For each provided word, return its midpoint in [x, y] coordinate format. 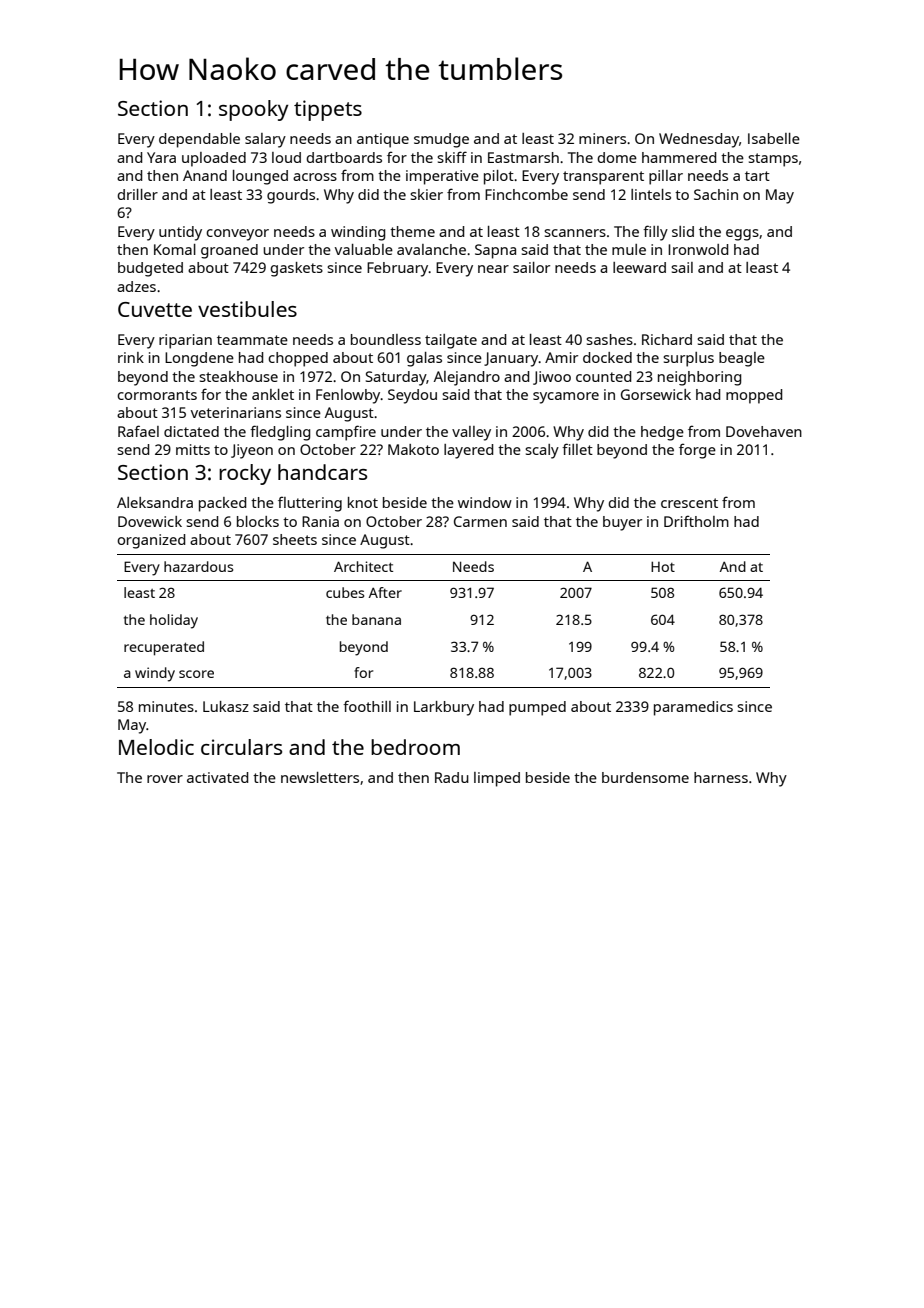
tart [757, 176]
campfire [346, 433]
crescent [689, 503]
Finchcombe [526, 194]
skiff [452, 157]
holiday [174, 621]
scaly [542, 451]
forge [697, 451]
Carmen [480, 521]
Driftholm [696, 521]
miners [602, 138]
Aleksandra [155, 502]
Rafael [138, 431]
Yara [161, 157]
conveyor [237, 235]
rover [165, 779]
